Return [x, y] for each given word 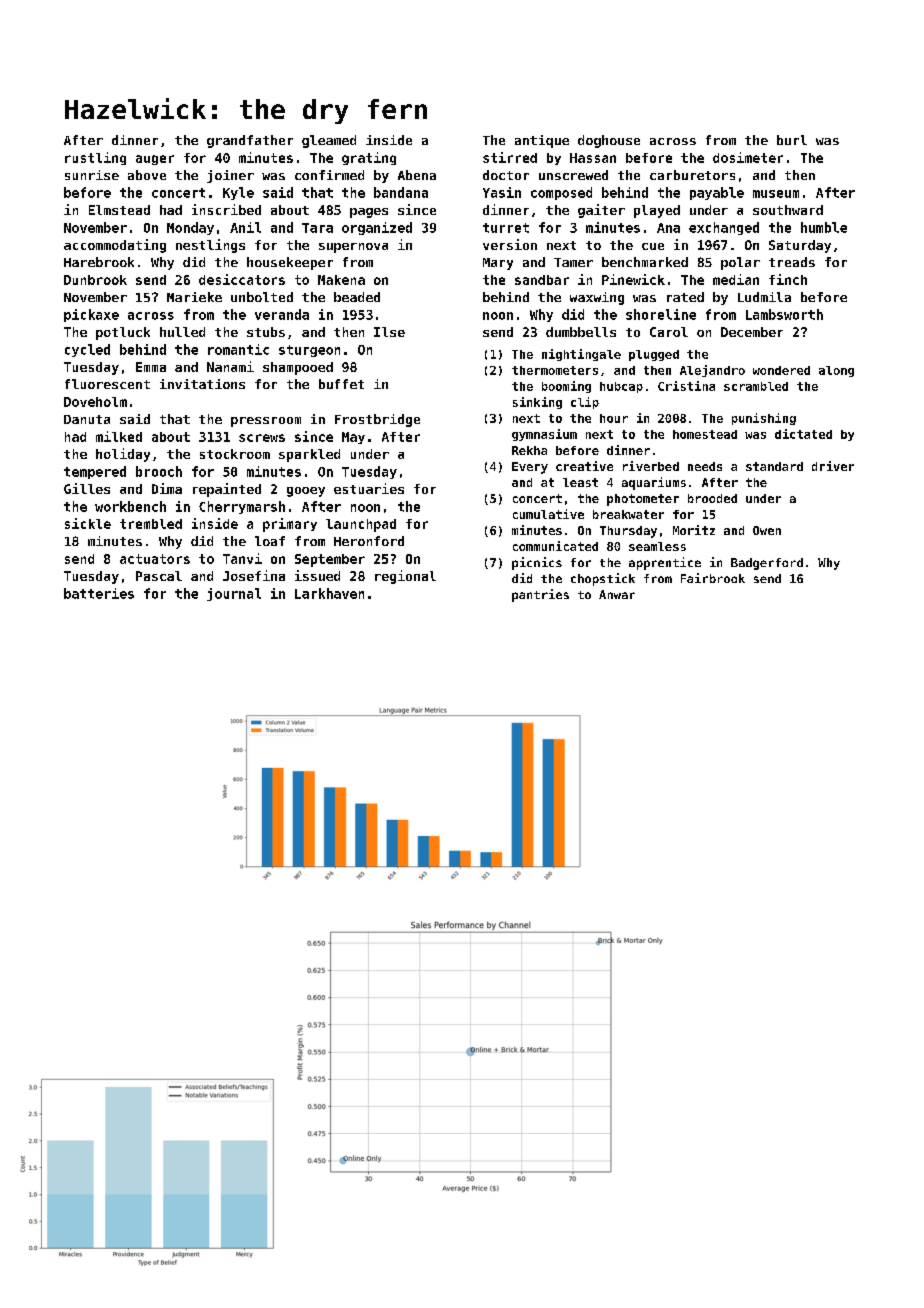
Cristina [686, 386]
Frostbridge [377, 420]
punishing [764, 419]
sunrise [92, 175]
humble [824, 227]
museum [776, 194]
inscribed [226, 209]
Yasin [502, 192]
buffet [341, 384]
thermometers [555, 370]
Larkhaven [329, 593]
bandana [401, 192]
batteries [99, 593]
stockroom [235, 454]
